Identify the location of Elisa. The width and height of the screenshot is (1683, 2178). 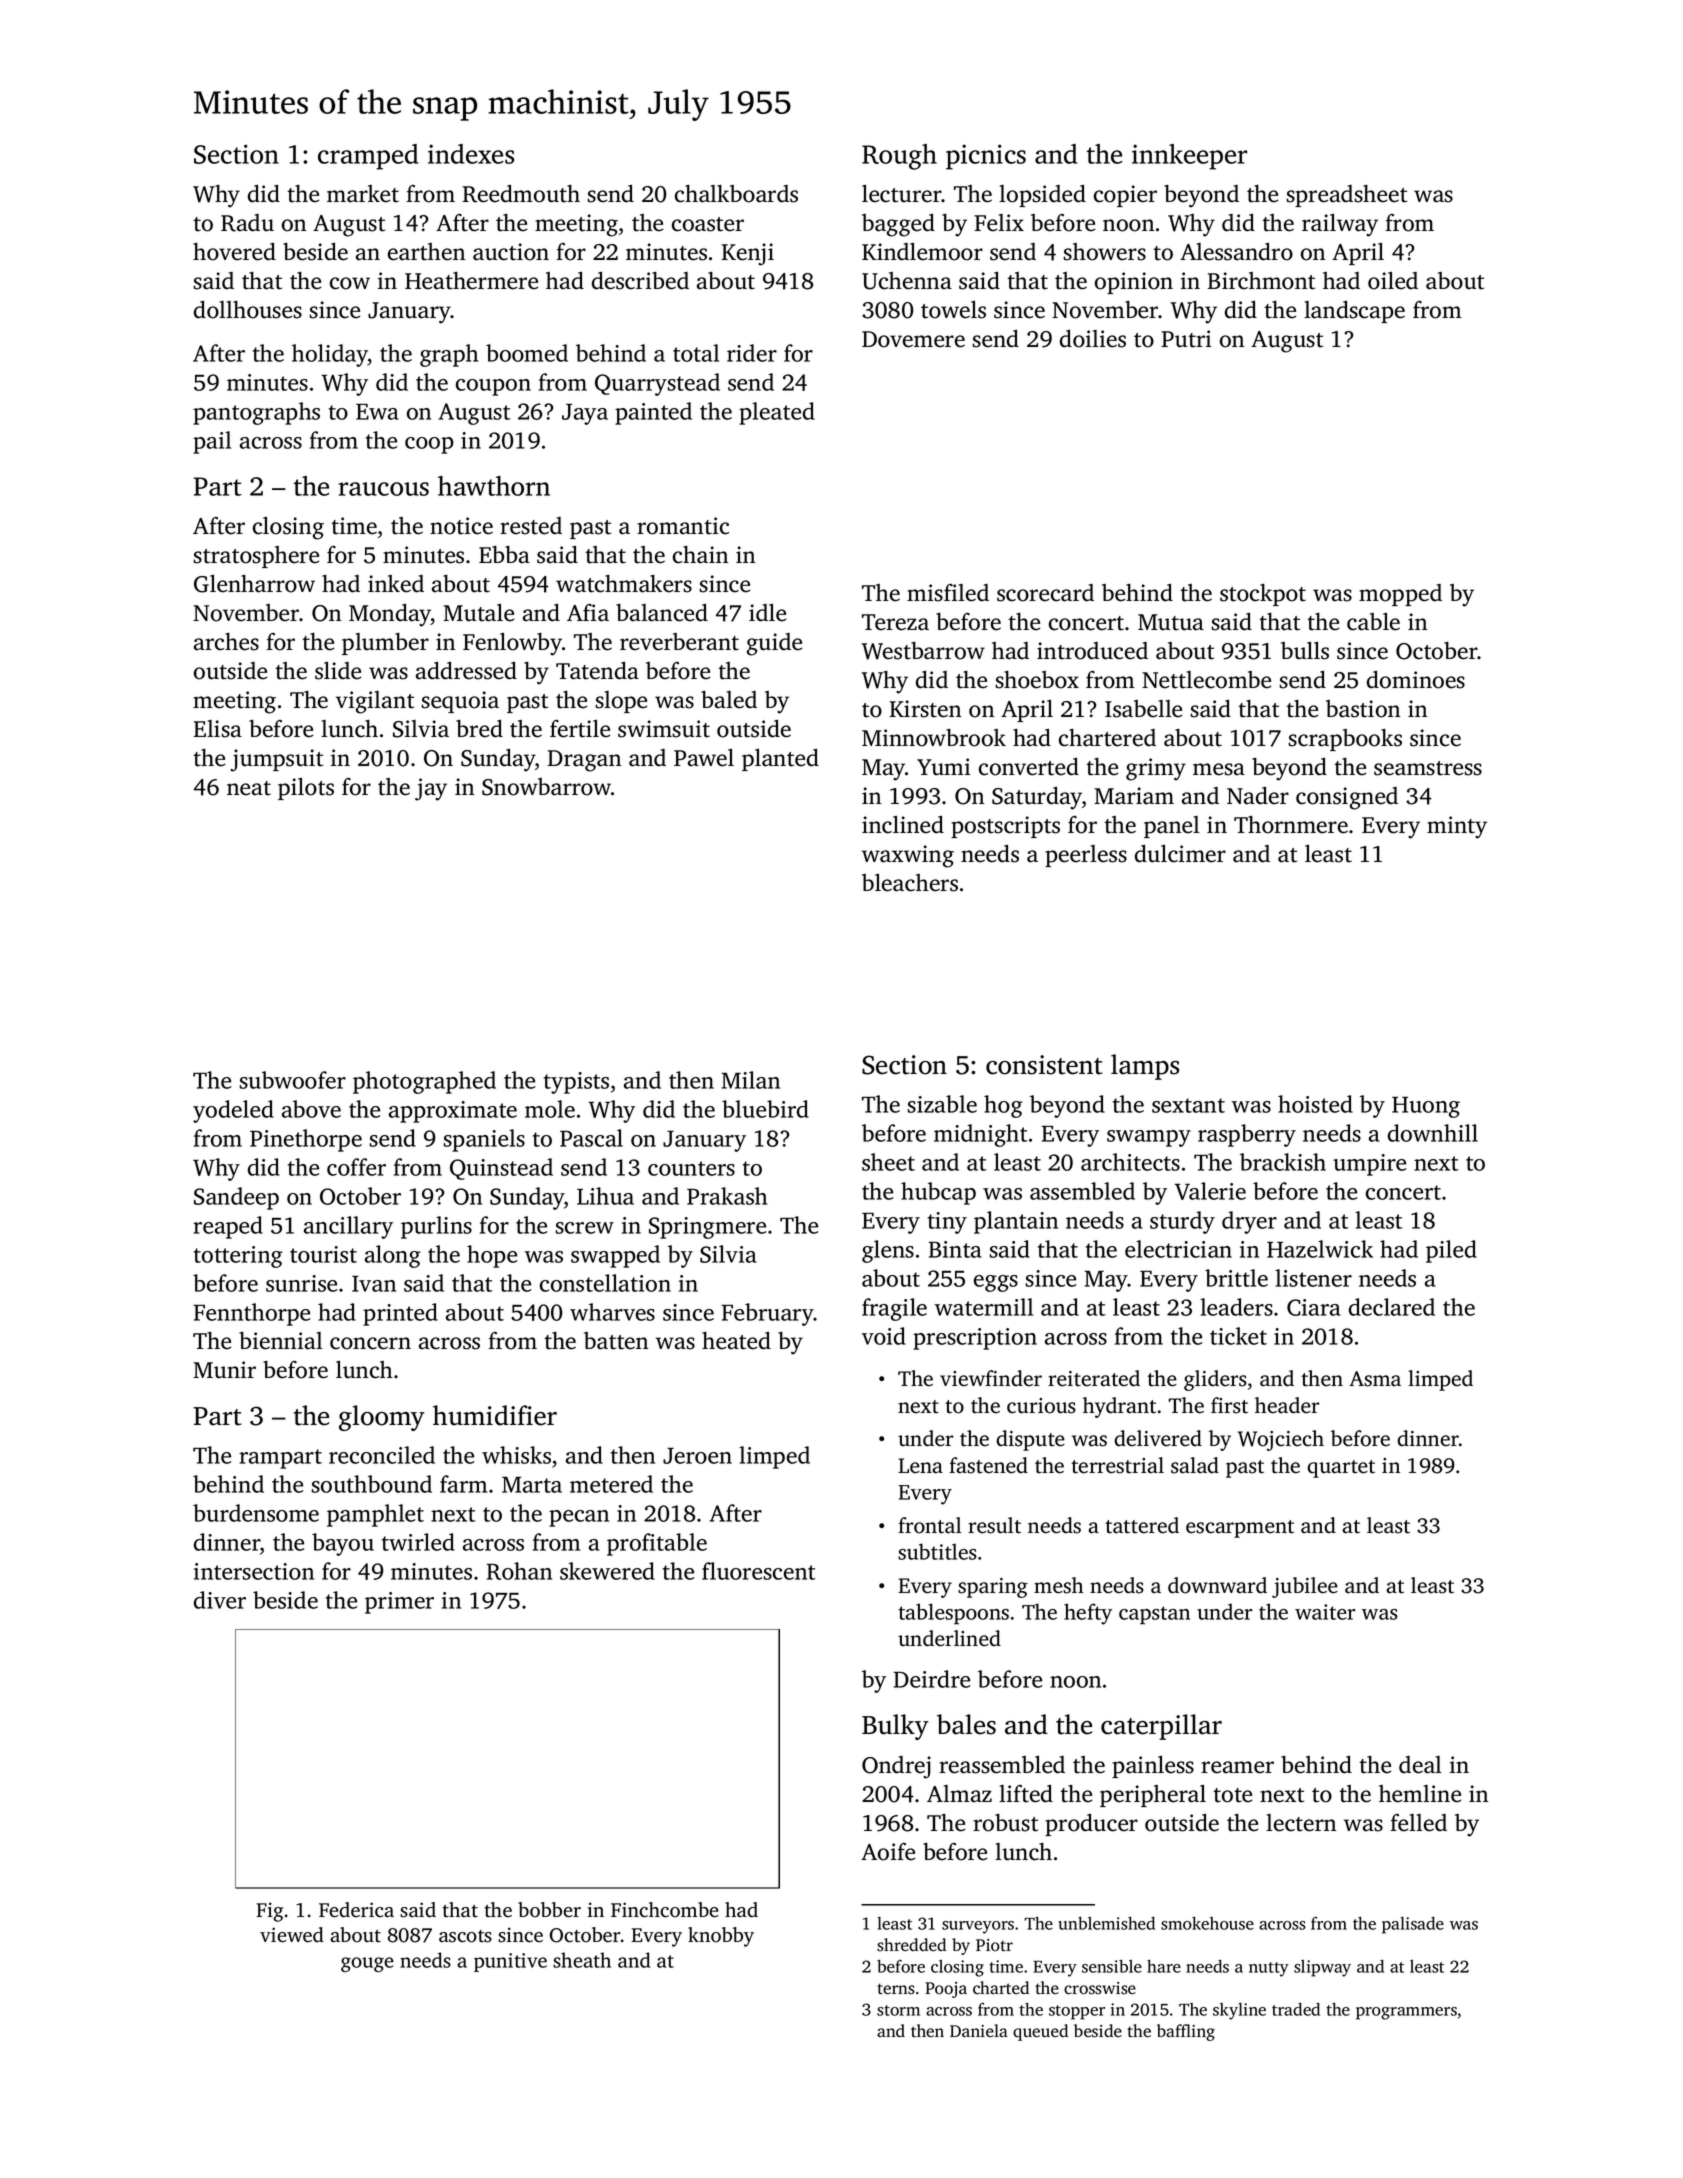
(218, 729).
